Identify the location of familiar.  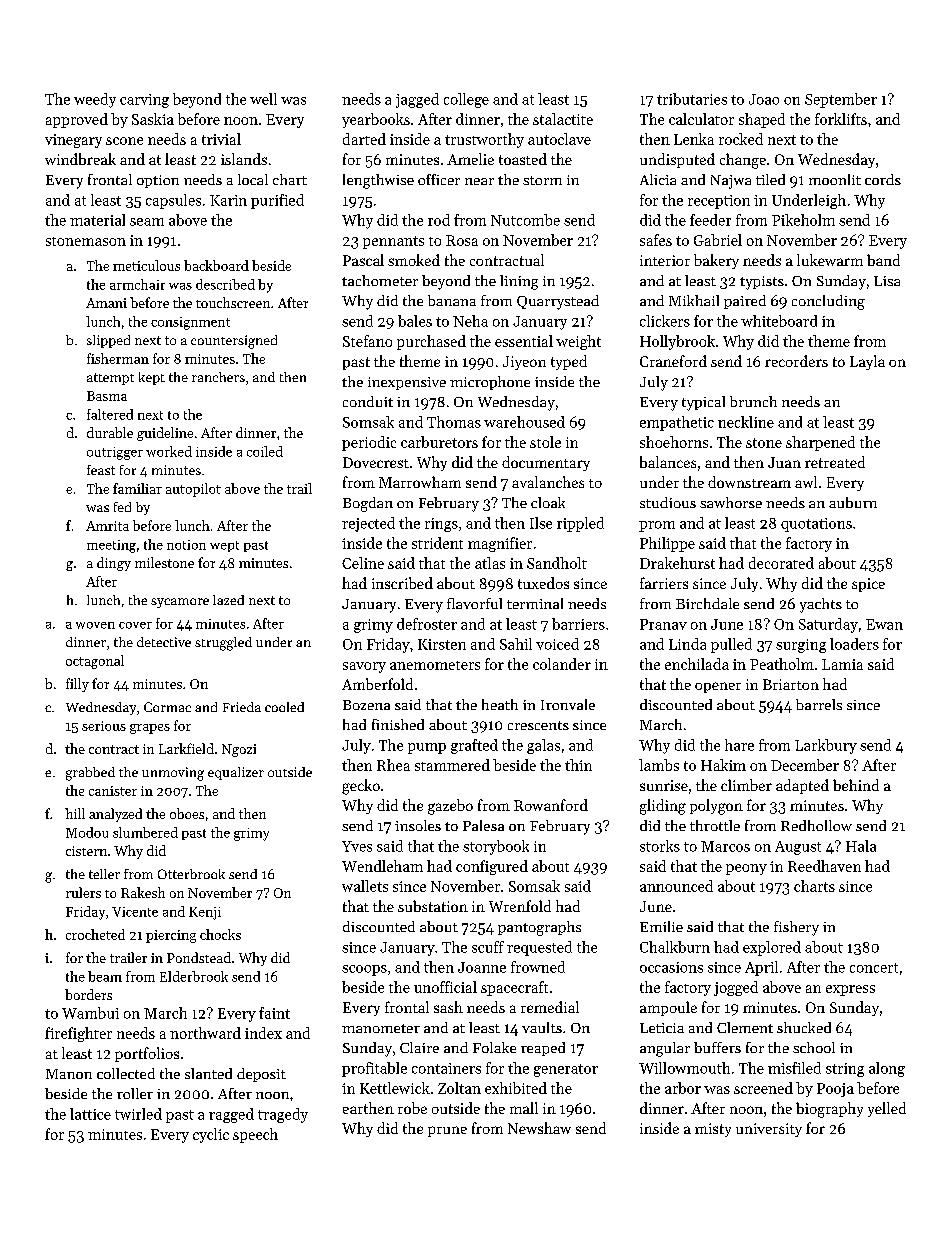
(137, 488).
